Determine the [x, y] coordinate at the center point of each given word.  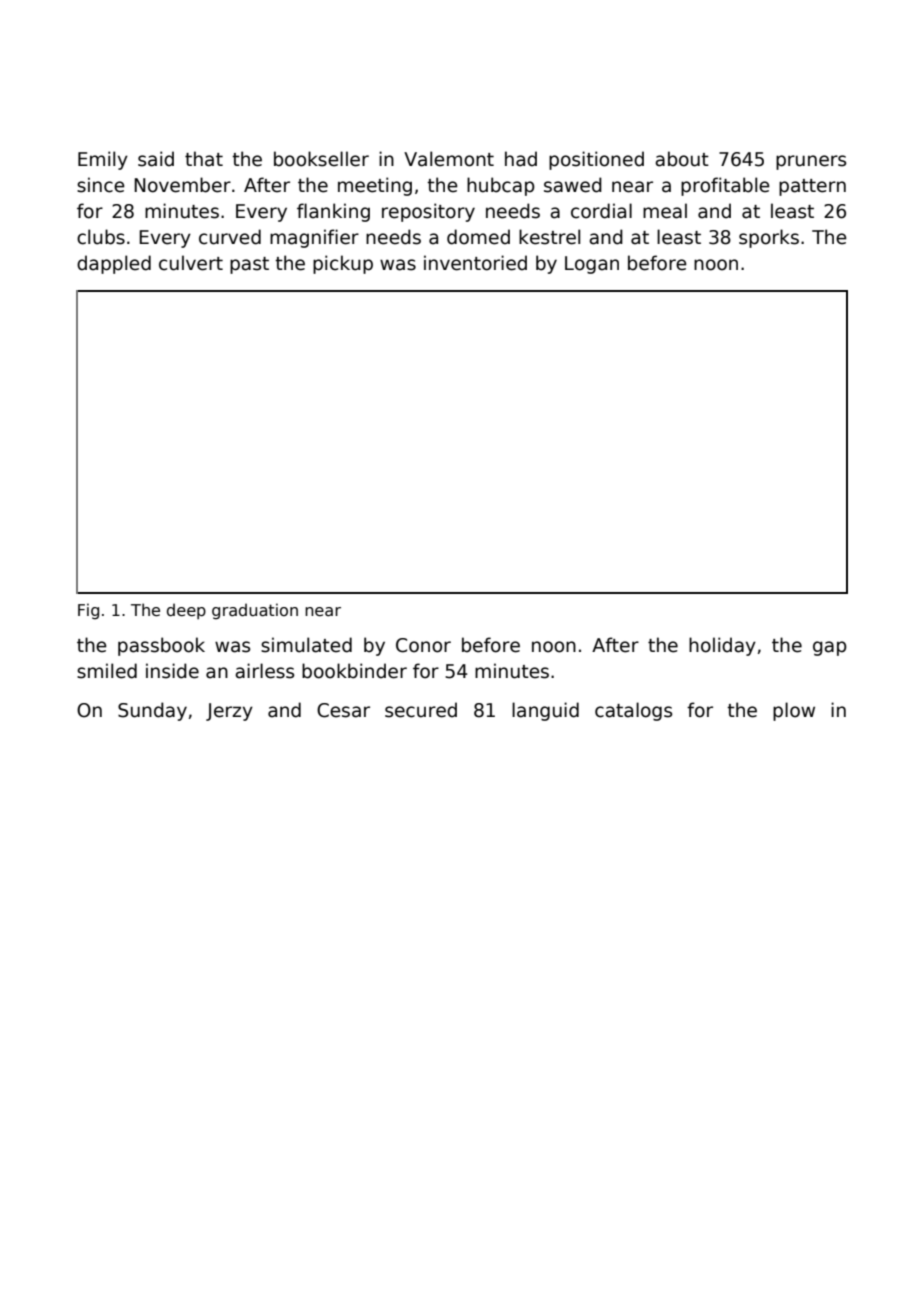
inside [172, 671]
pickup [343, 264]
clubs [101, 237]
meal [665, 211]
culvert [191, 263]
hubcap [501, 186]
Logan [592, 265]
